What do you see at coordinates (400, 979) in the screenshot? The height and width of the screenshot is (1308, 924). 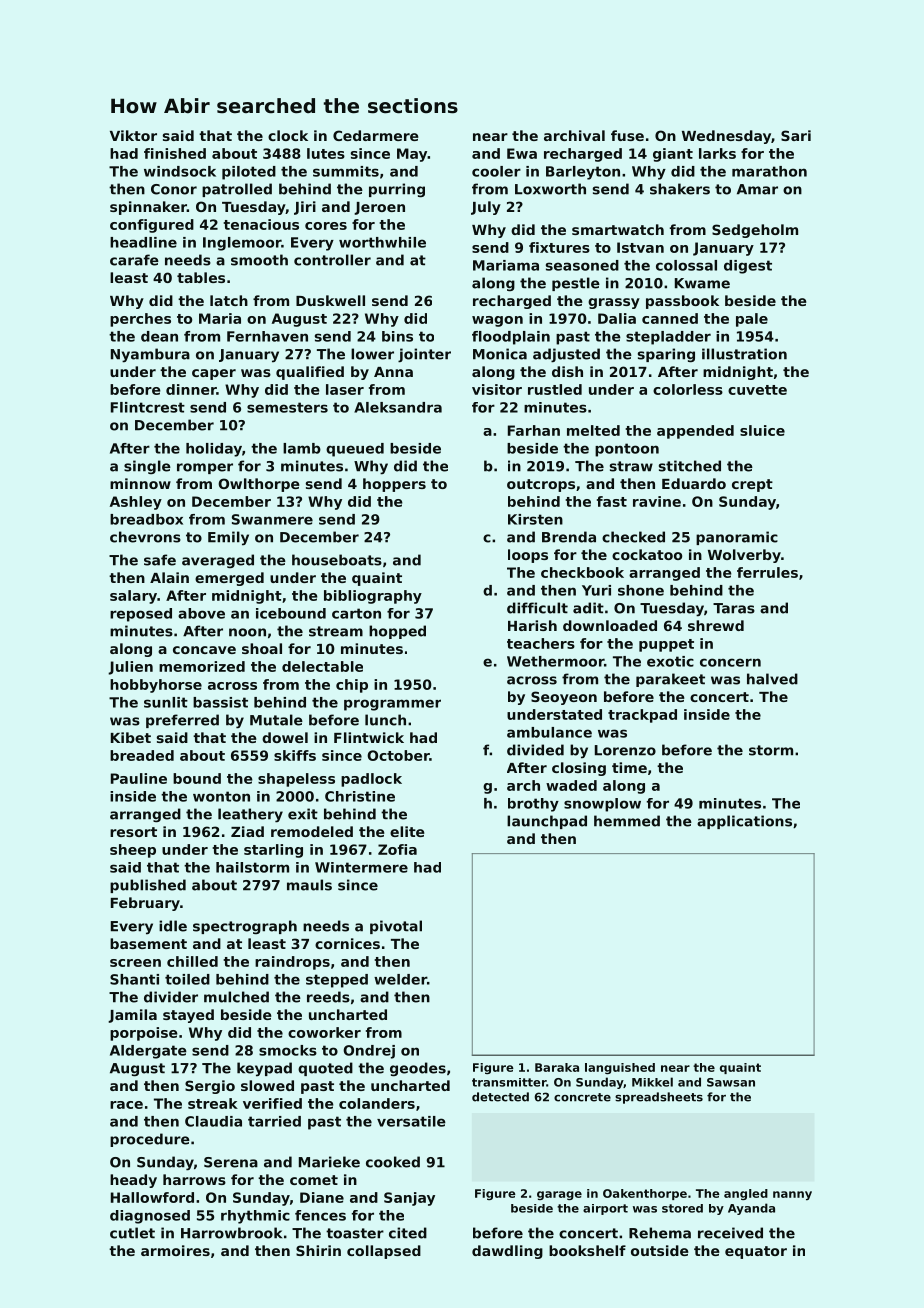 I see `welder` at bounding box center [400, 979].
